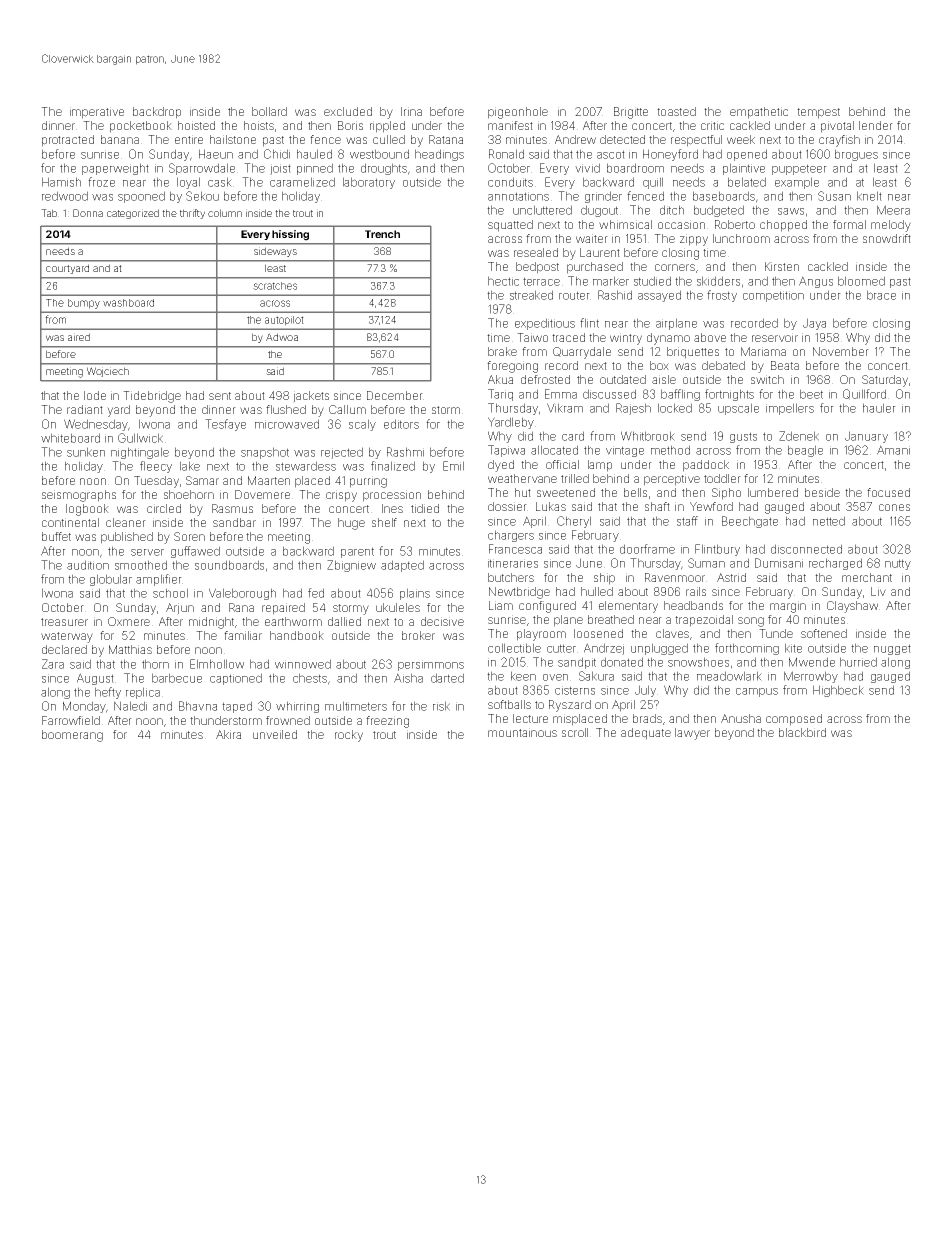 This screenshot has width=952, height=1233. I want to click on pigeonhole, so click(518, 113).
